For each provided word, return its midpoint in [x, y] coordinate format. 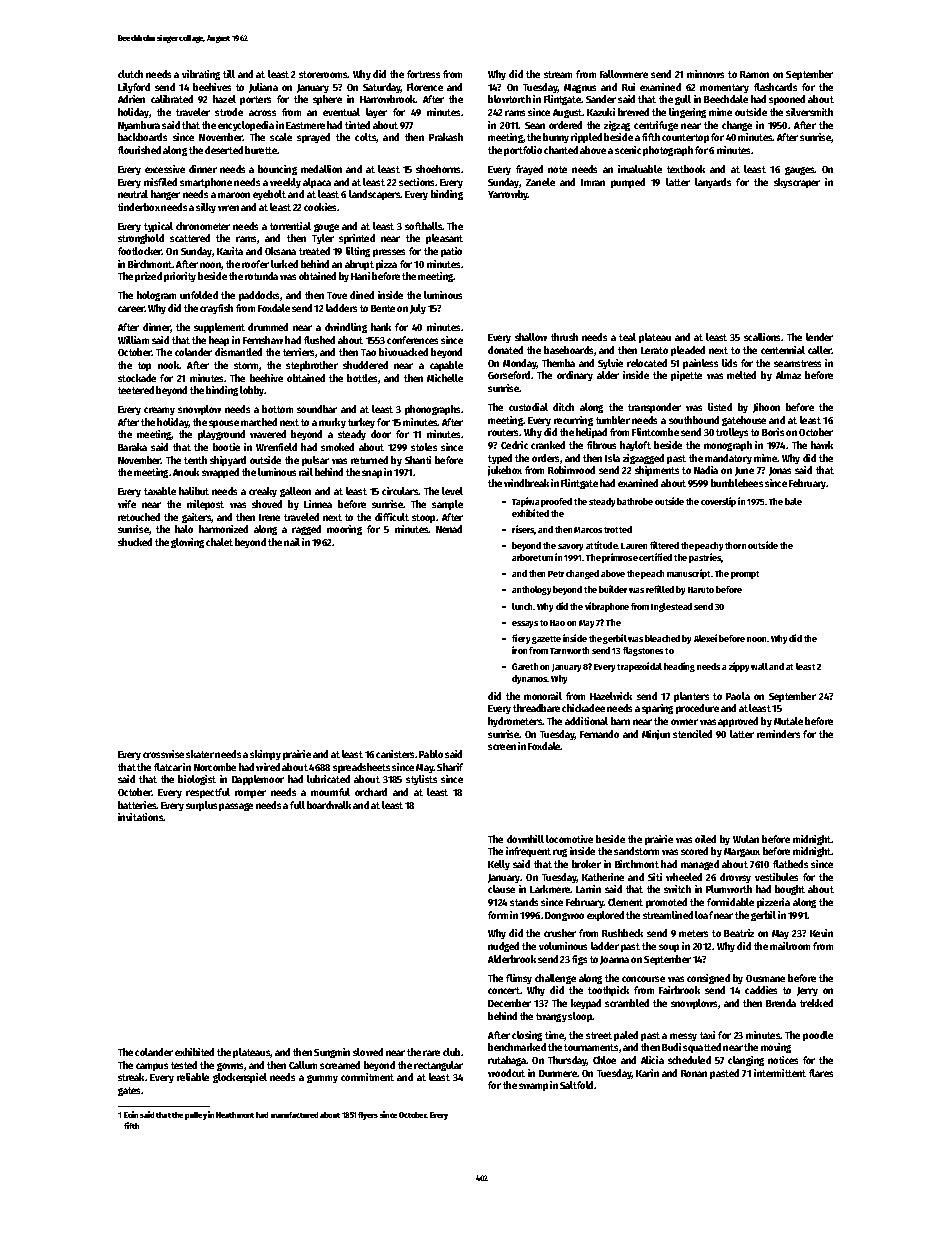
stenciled [692, 734]
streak [131, 1077]
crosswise [163, 754]
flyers [368, 1116]
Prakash [446, 137]
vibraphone [607, 607]
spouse [224, 424]
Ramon [754, 74]
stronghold [141, 239]
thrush [564, 337]
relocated [647, 363]
